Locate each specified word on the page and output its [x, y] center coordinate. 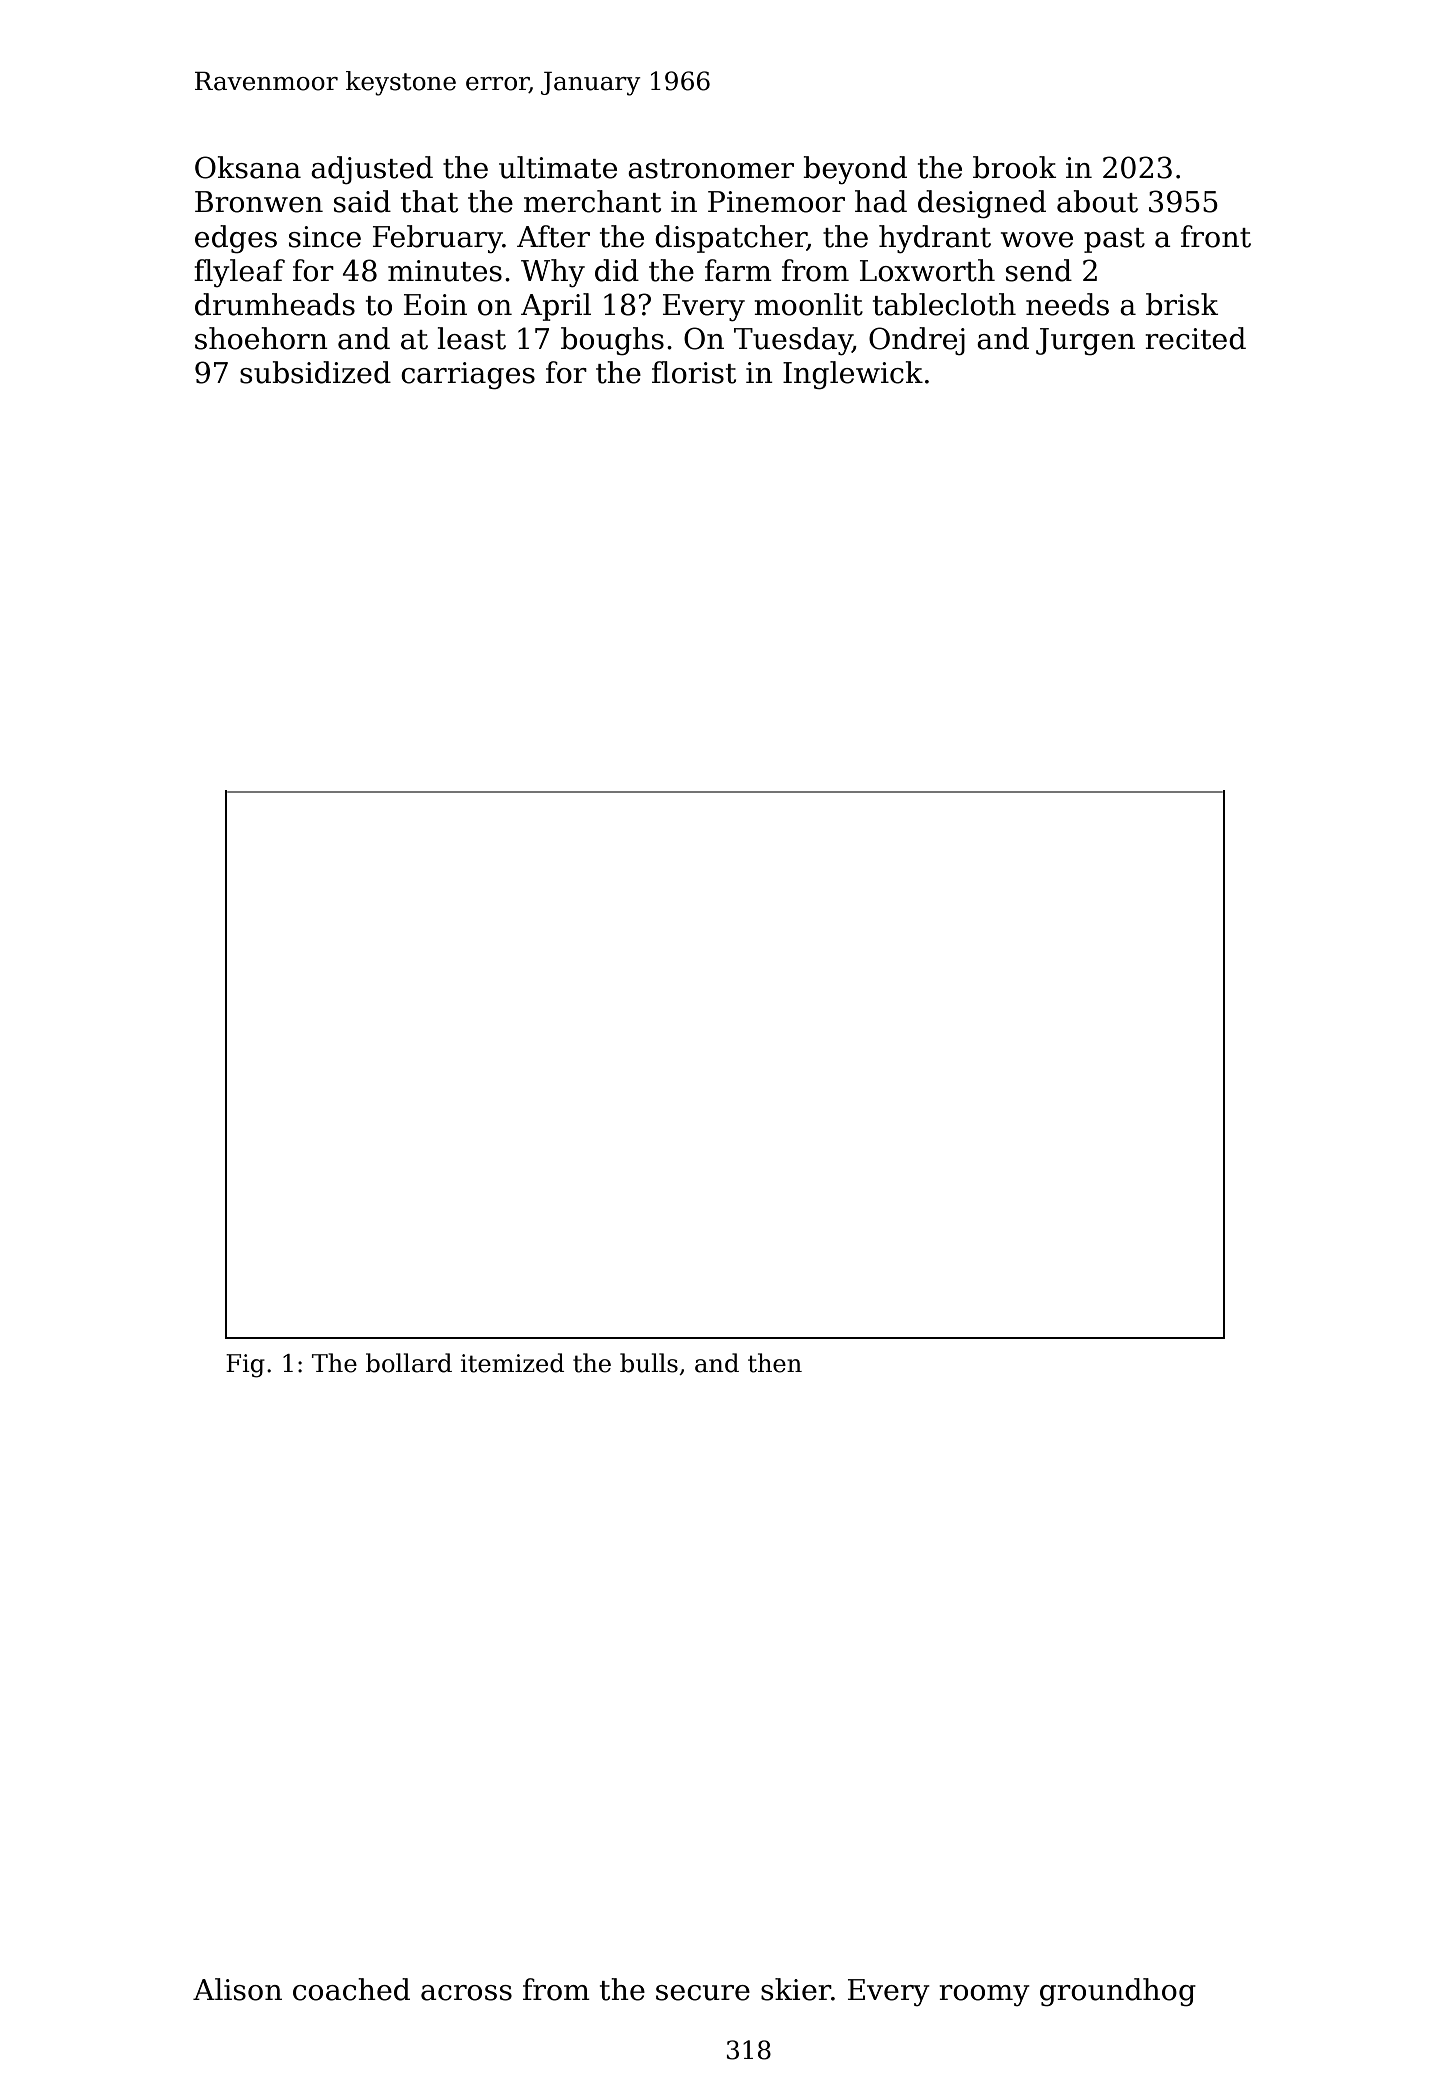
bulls [649, 1363]
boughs [612, 341]
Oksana [248, 167]
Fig [245, 1366]
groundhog [1118, 1992]
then [775, 1363]
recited [1195, 338]
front [1216, 236]
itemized [512, 1363]
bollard [409, 1363]
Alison [237, 1989]
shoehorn [261, 338]
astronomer [711, 169]
